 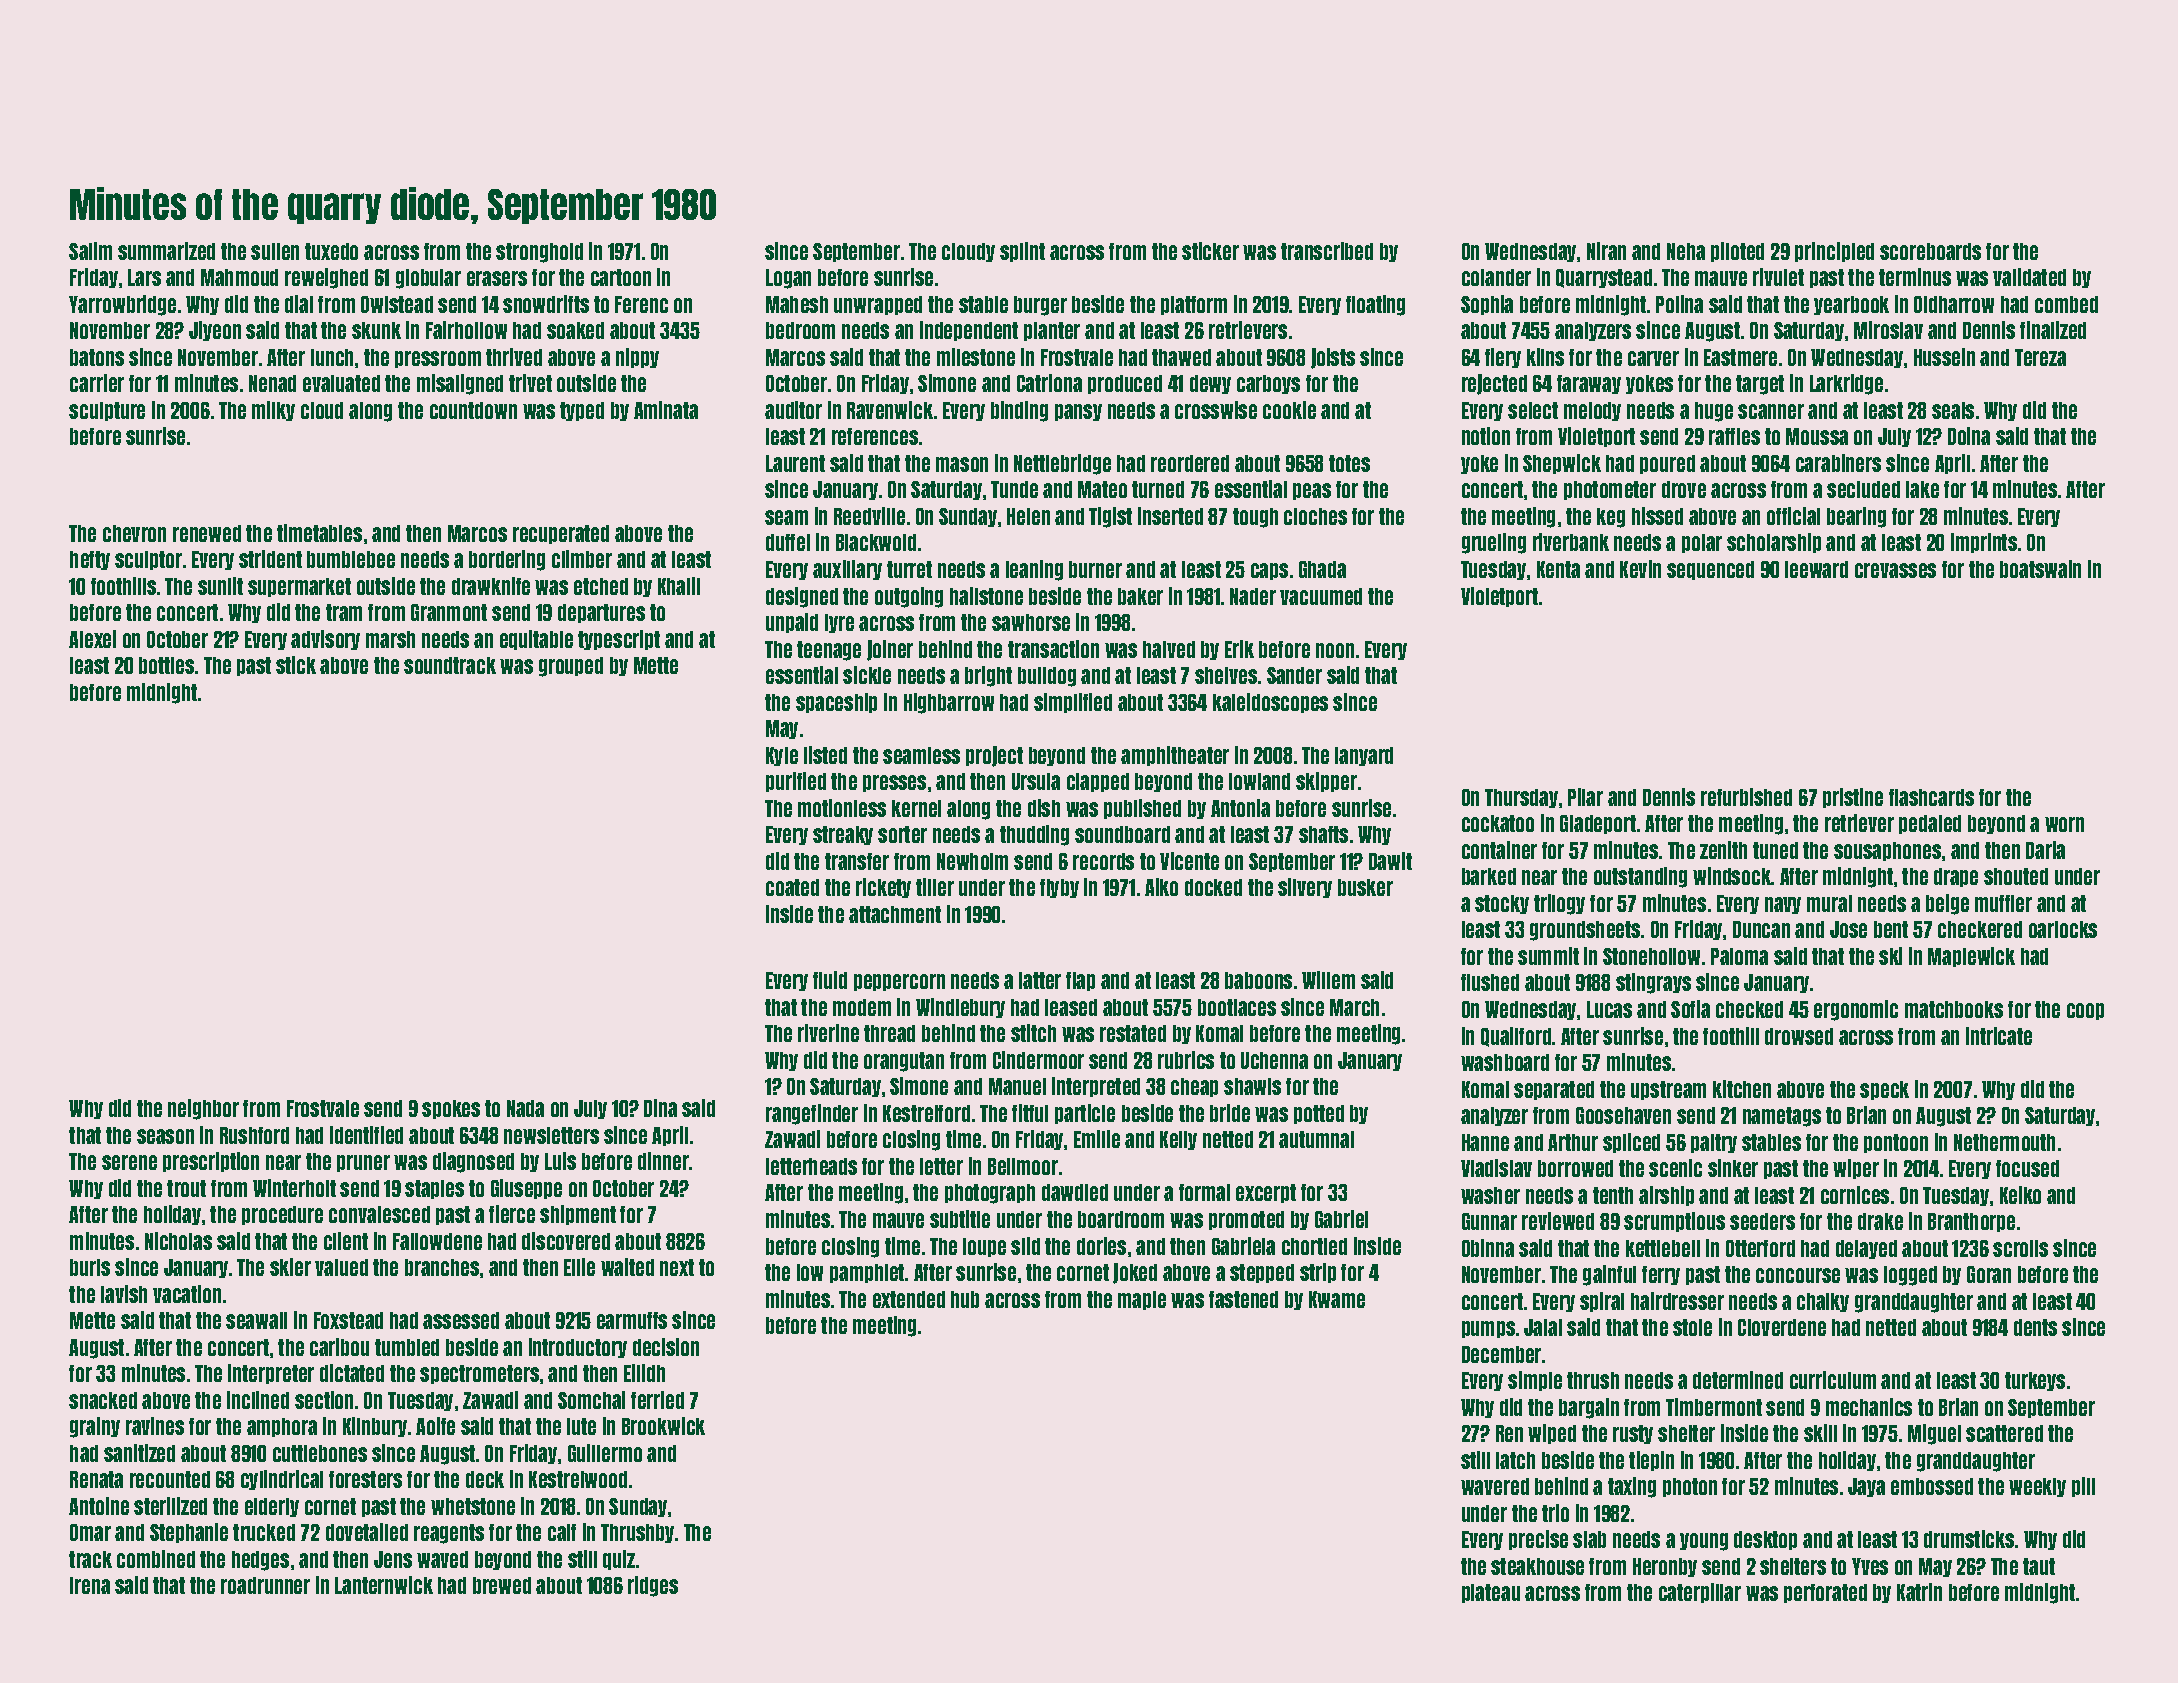 What do you see at coordinates (2040, 569) in the screenshot?
I see `boatswain` at bounding box center [2040, 569].
